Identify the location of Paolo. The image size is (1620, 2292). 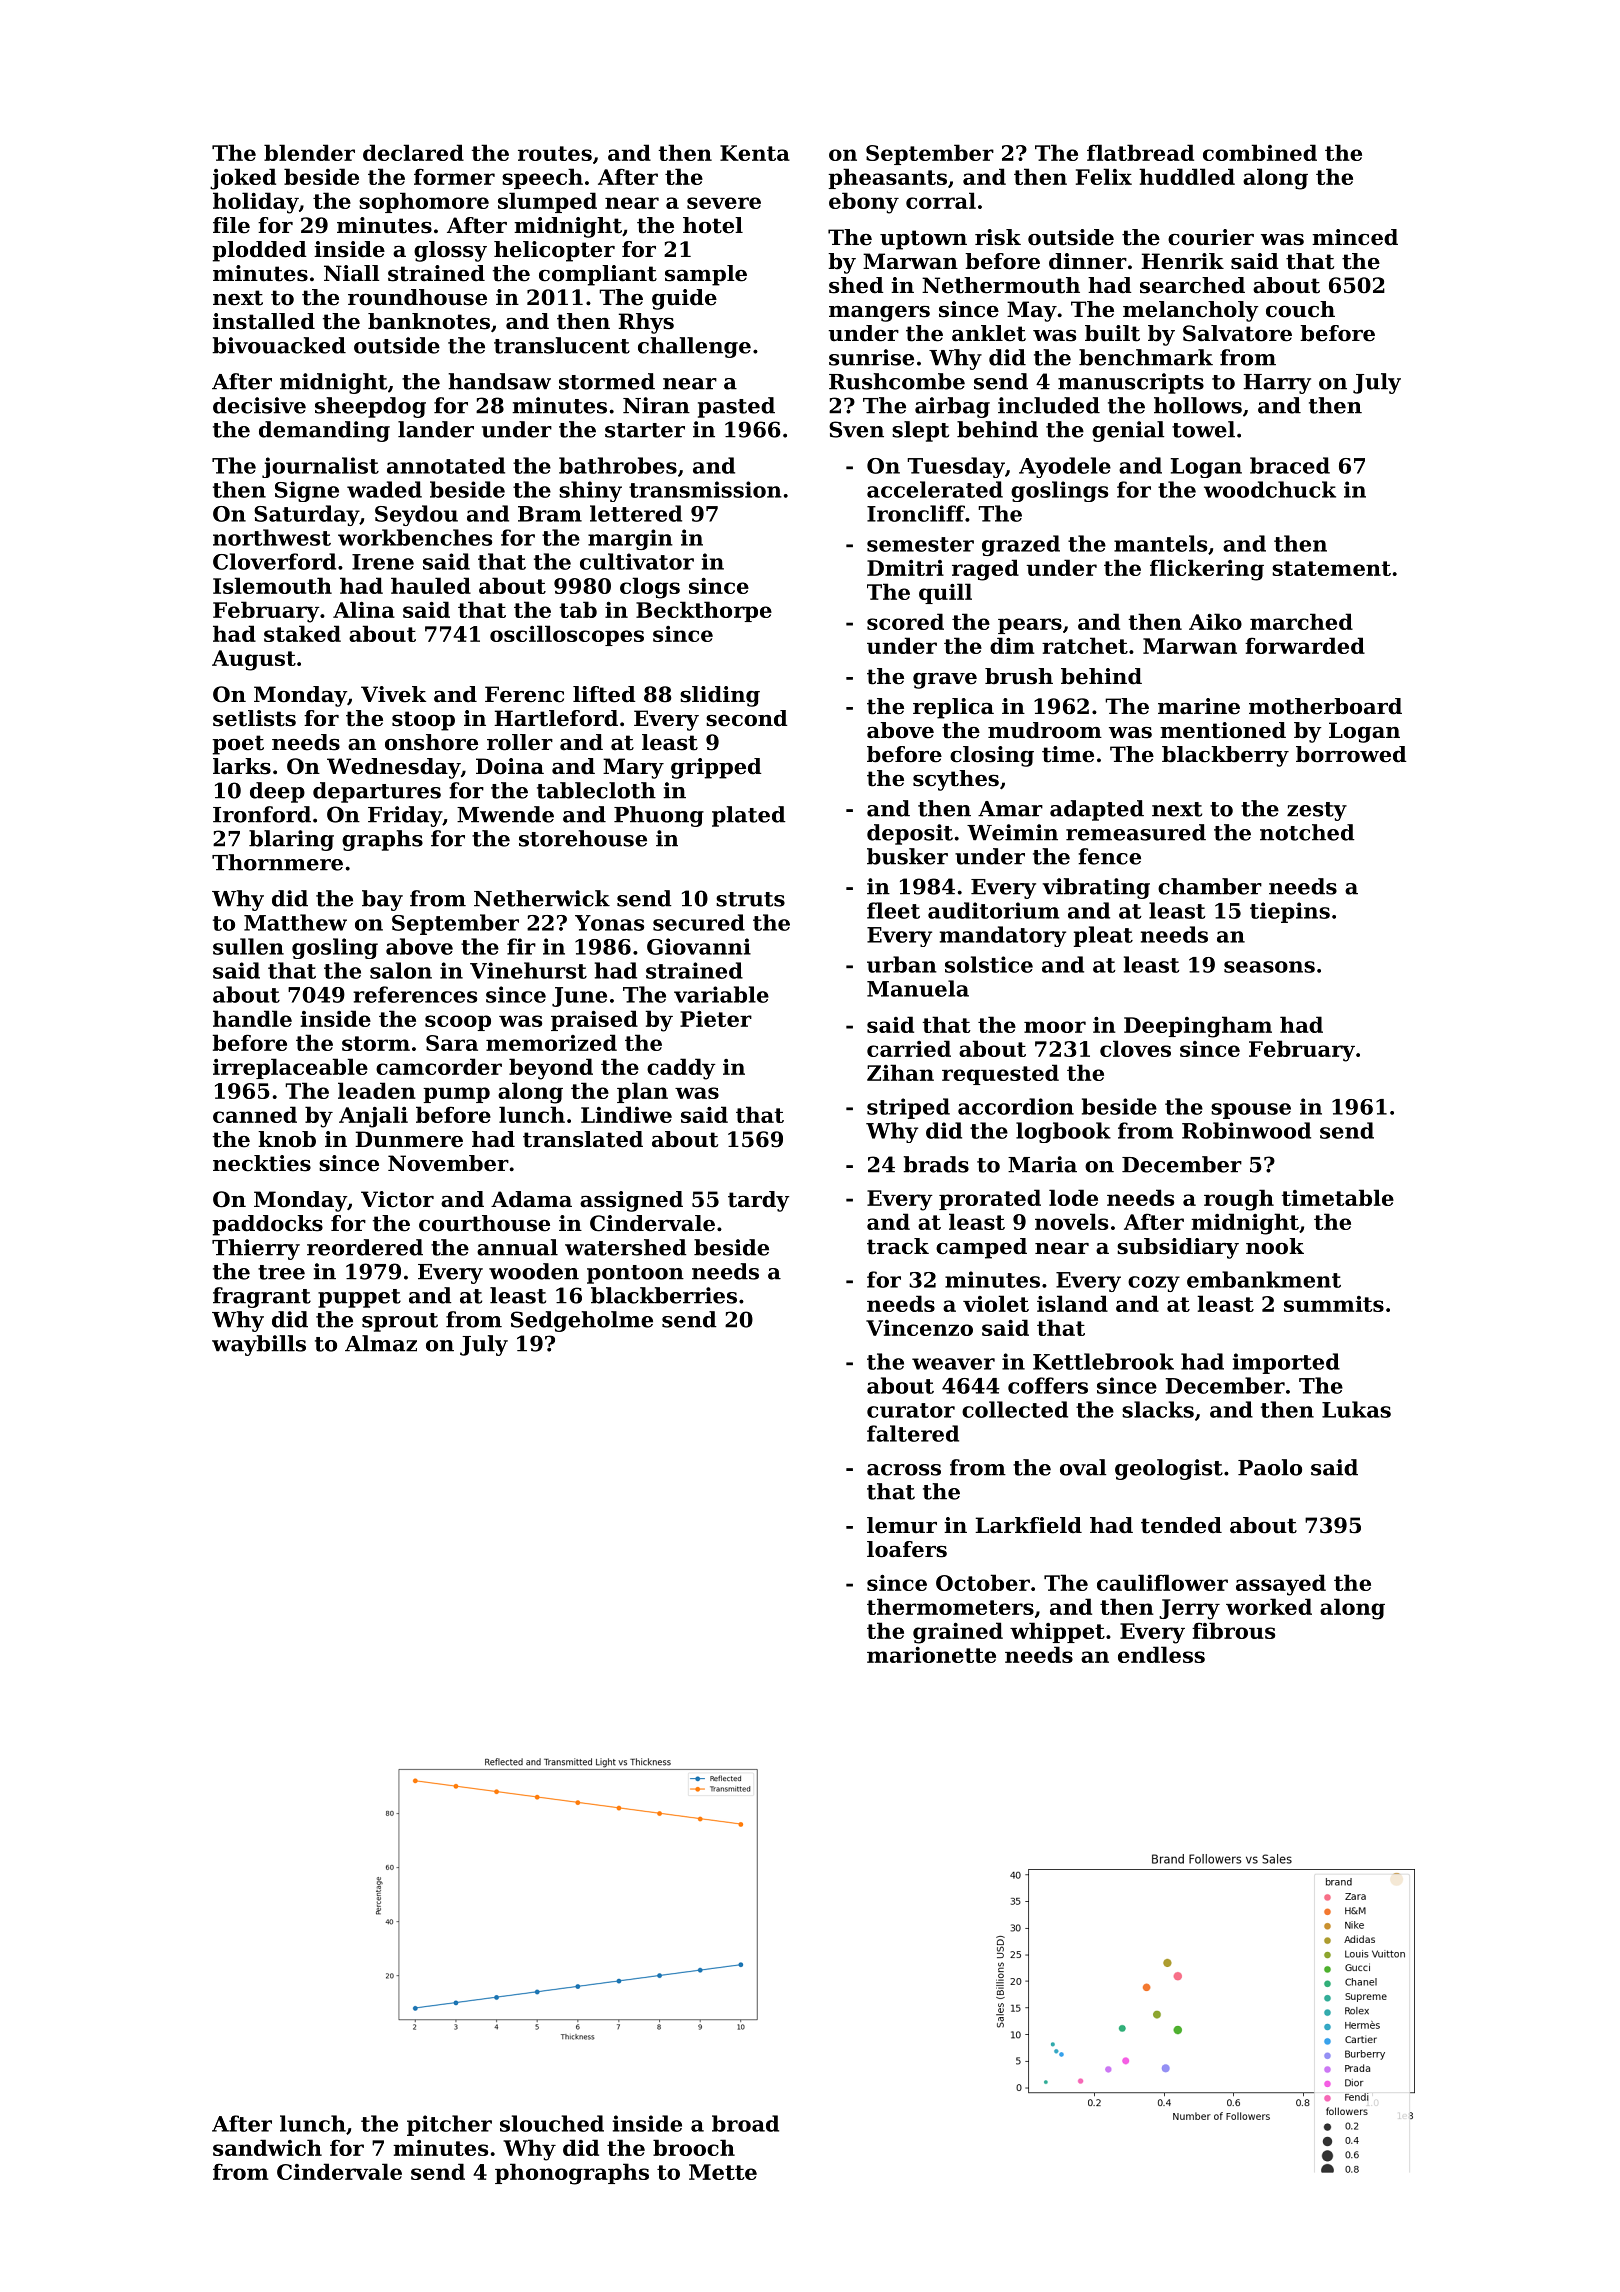
(1270, 1467).
